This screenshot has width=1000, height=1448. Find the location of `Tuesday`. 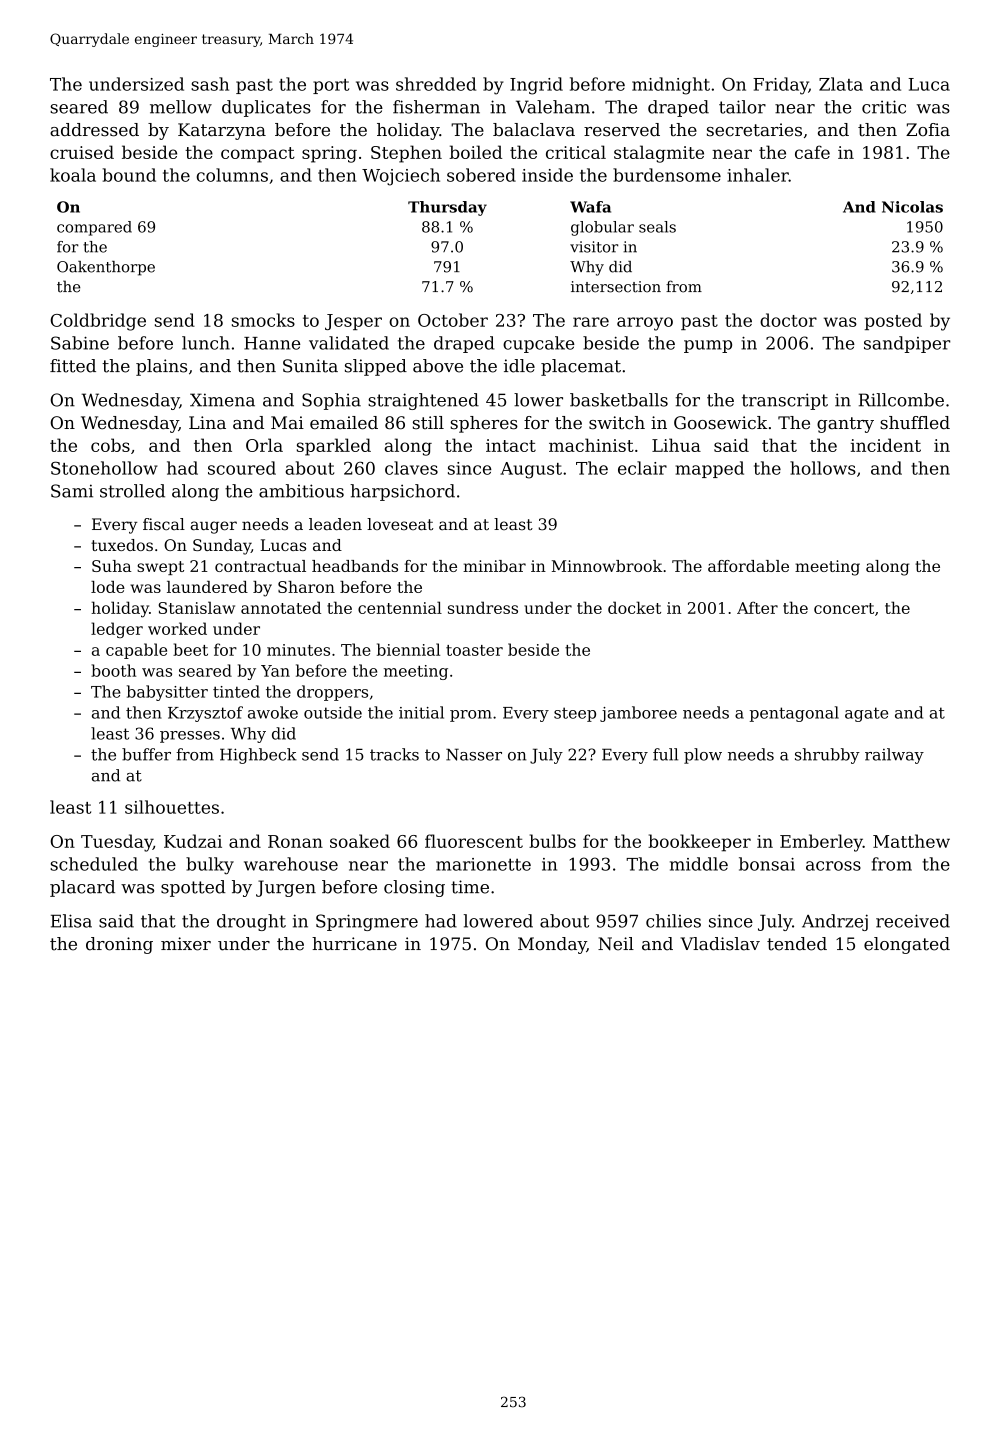

Tuesday is located at coordinates (117, 843).
